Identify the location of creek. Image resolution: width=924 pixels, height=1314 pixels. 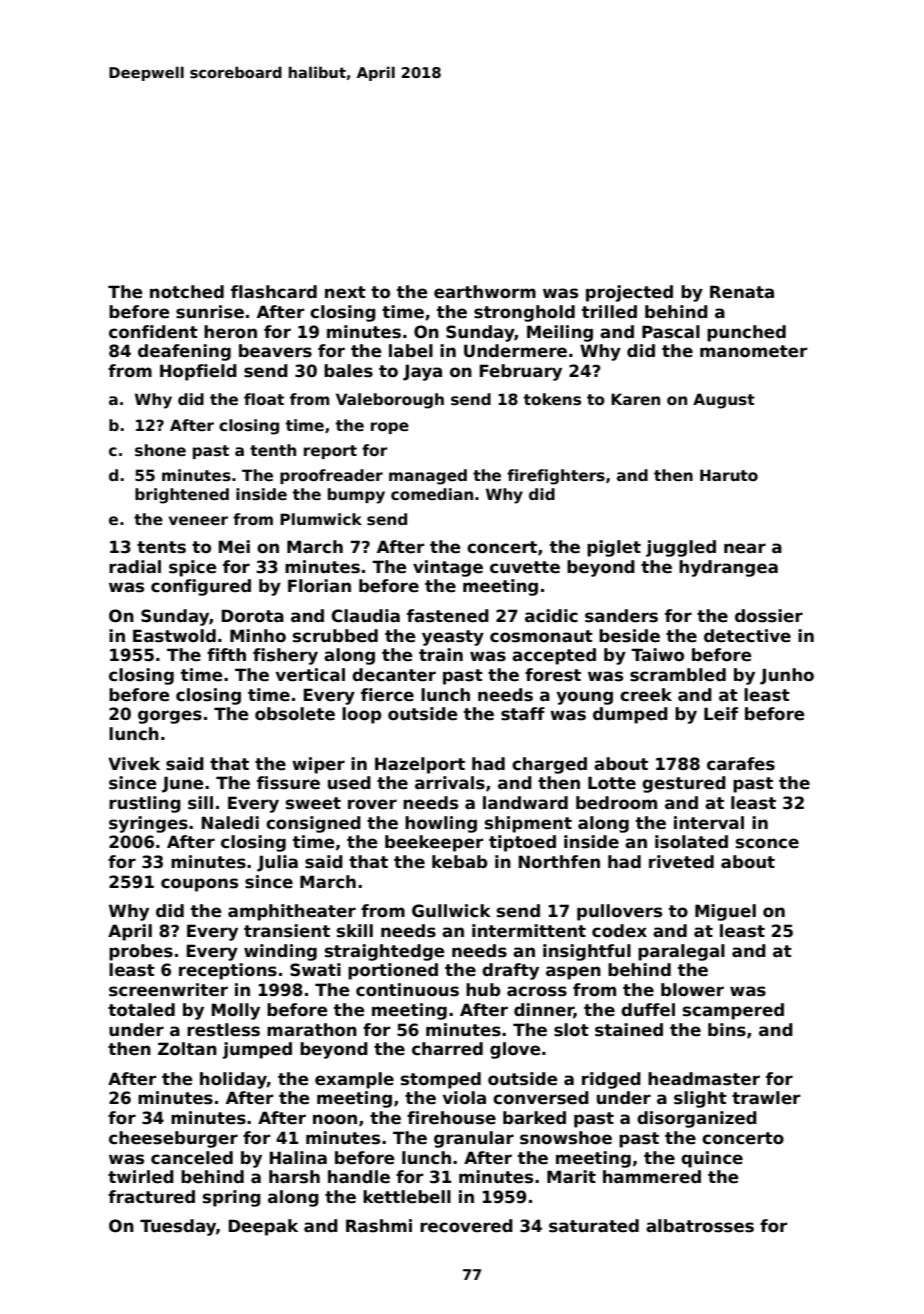
(646, 695).
